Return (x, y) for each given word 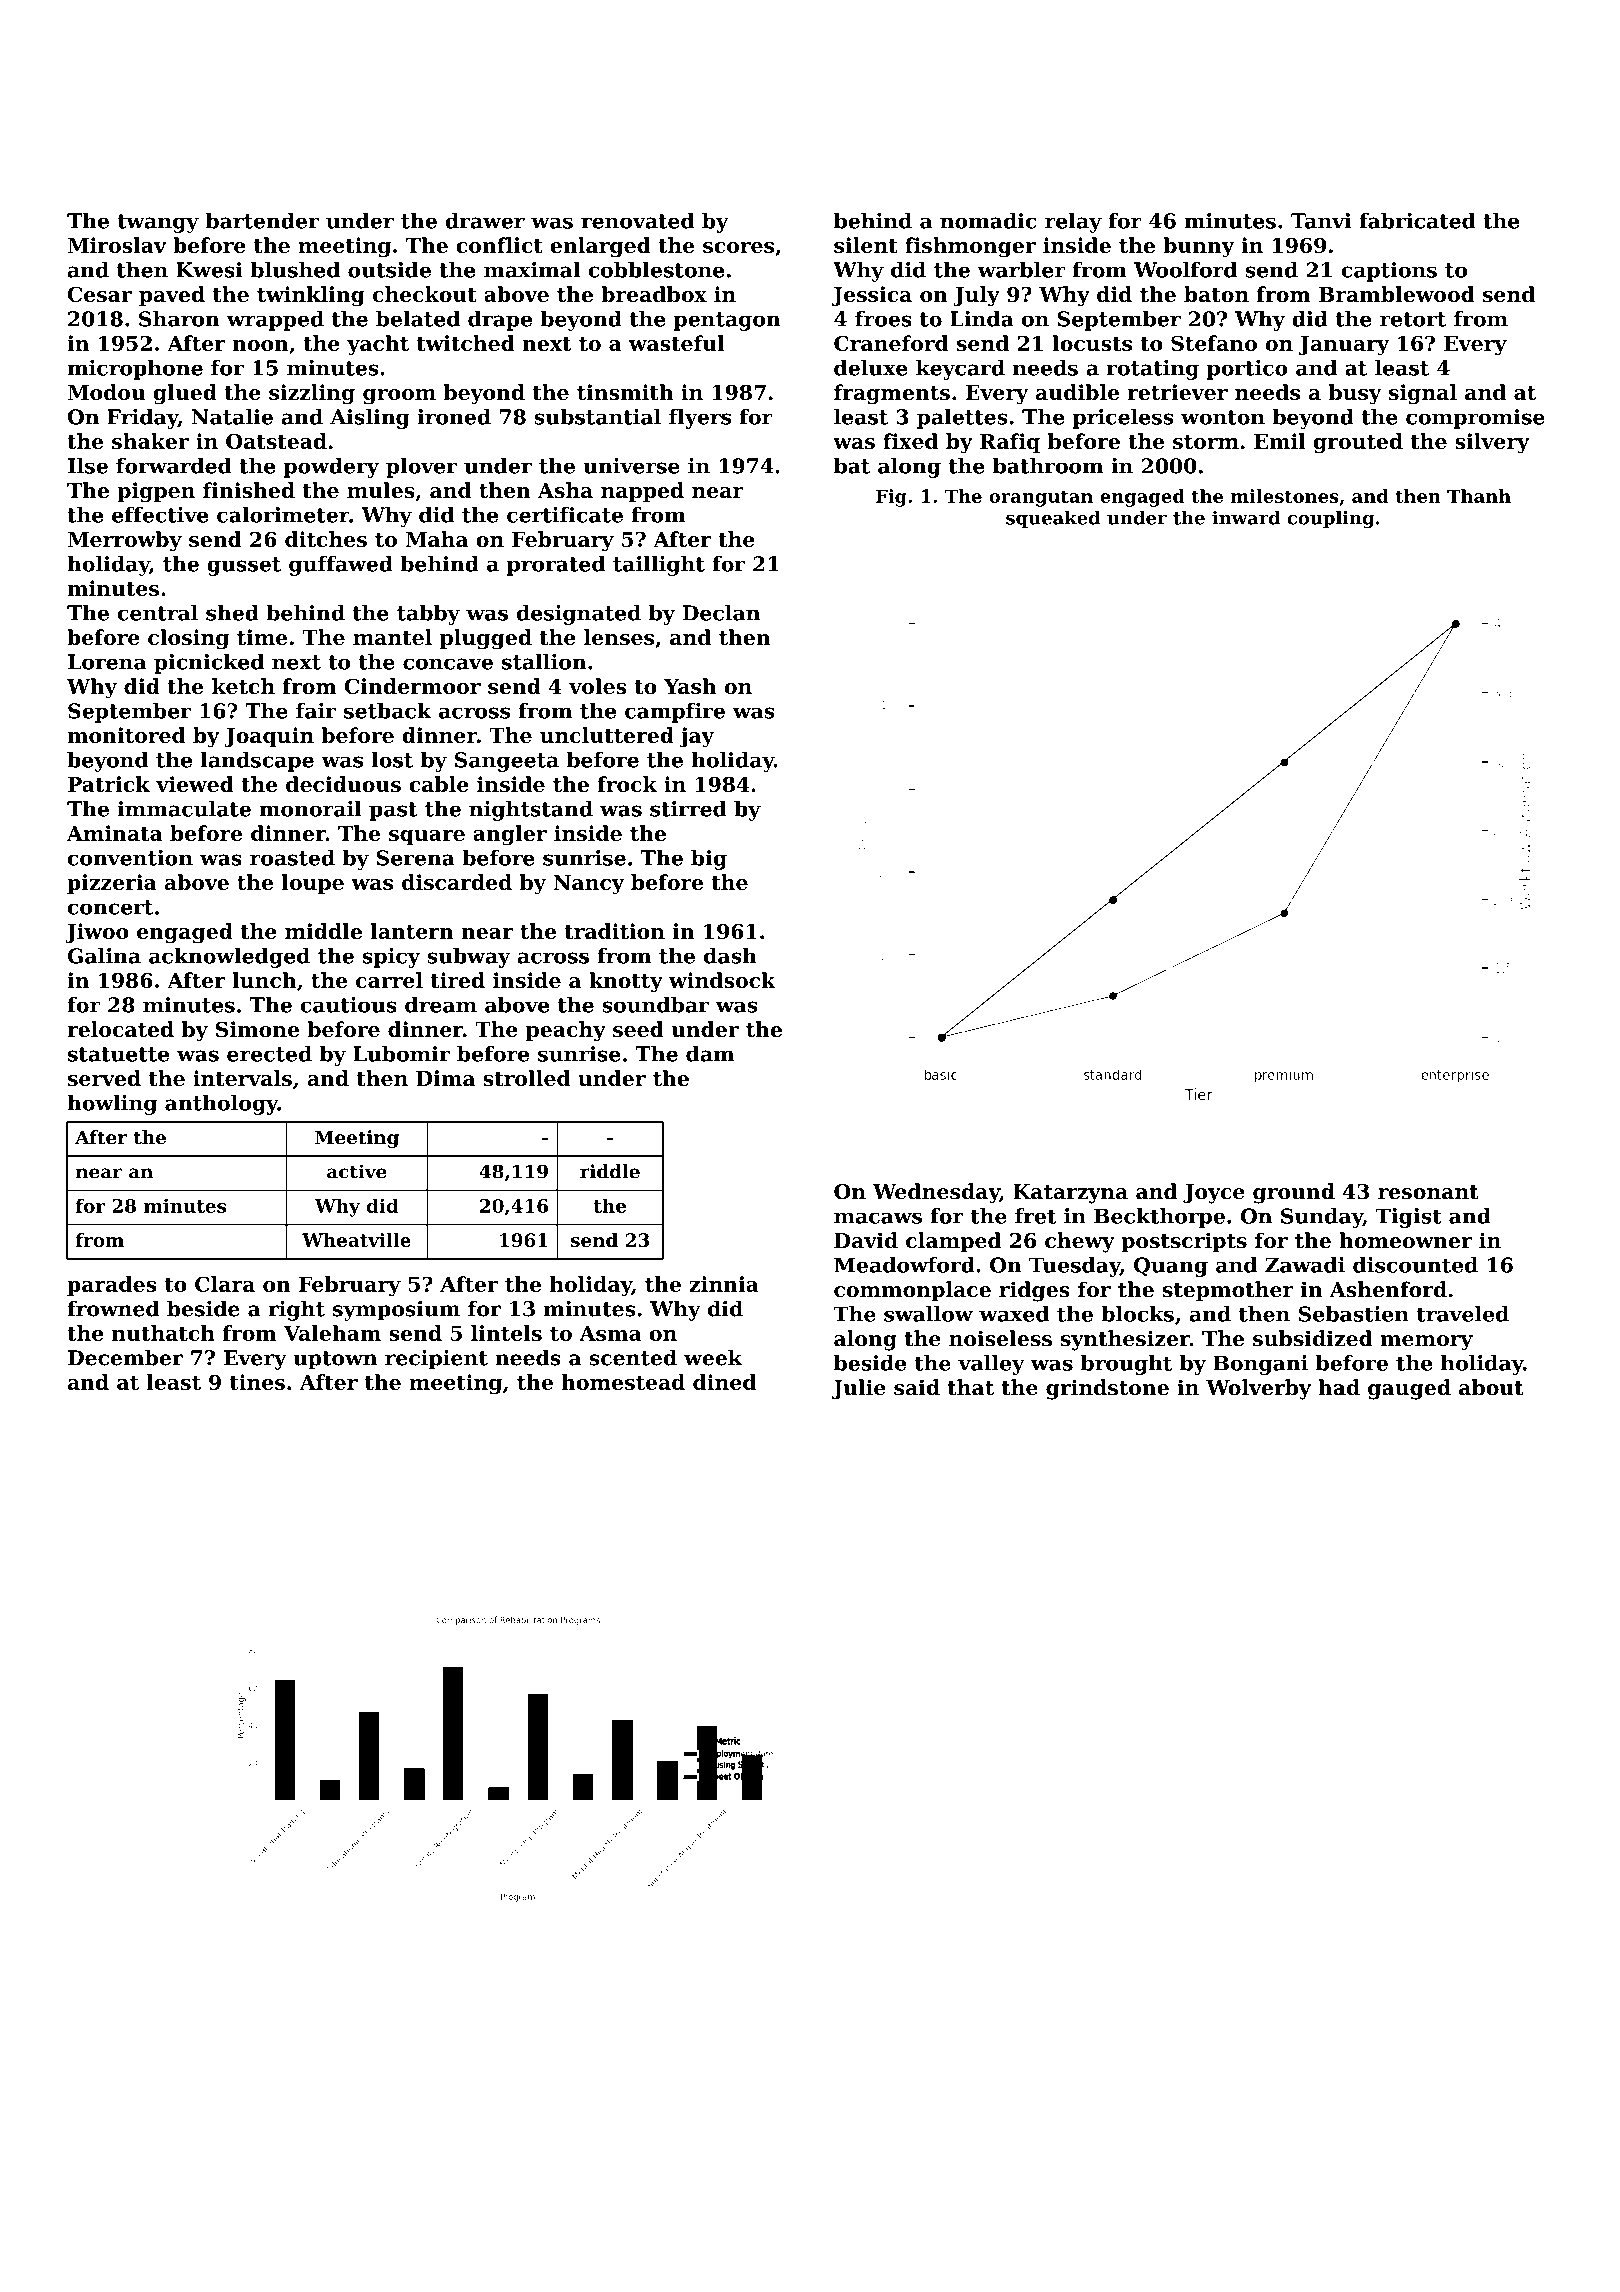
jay (696, 737)
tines (257, 1382)
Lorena (107, 662)
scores (738, 247)
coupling (1331, 519)
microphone (135, 370)
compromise (1475, 419)
